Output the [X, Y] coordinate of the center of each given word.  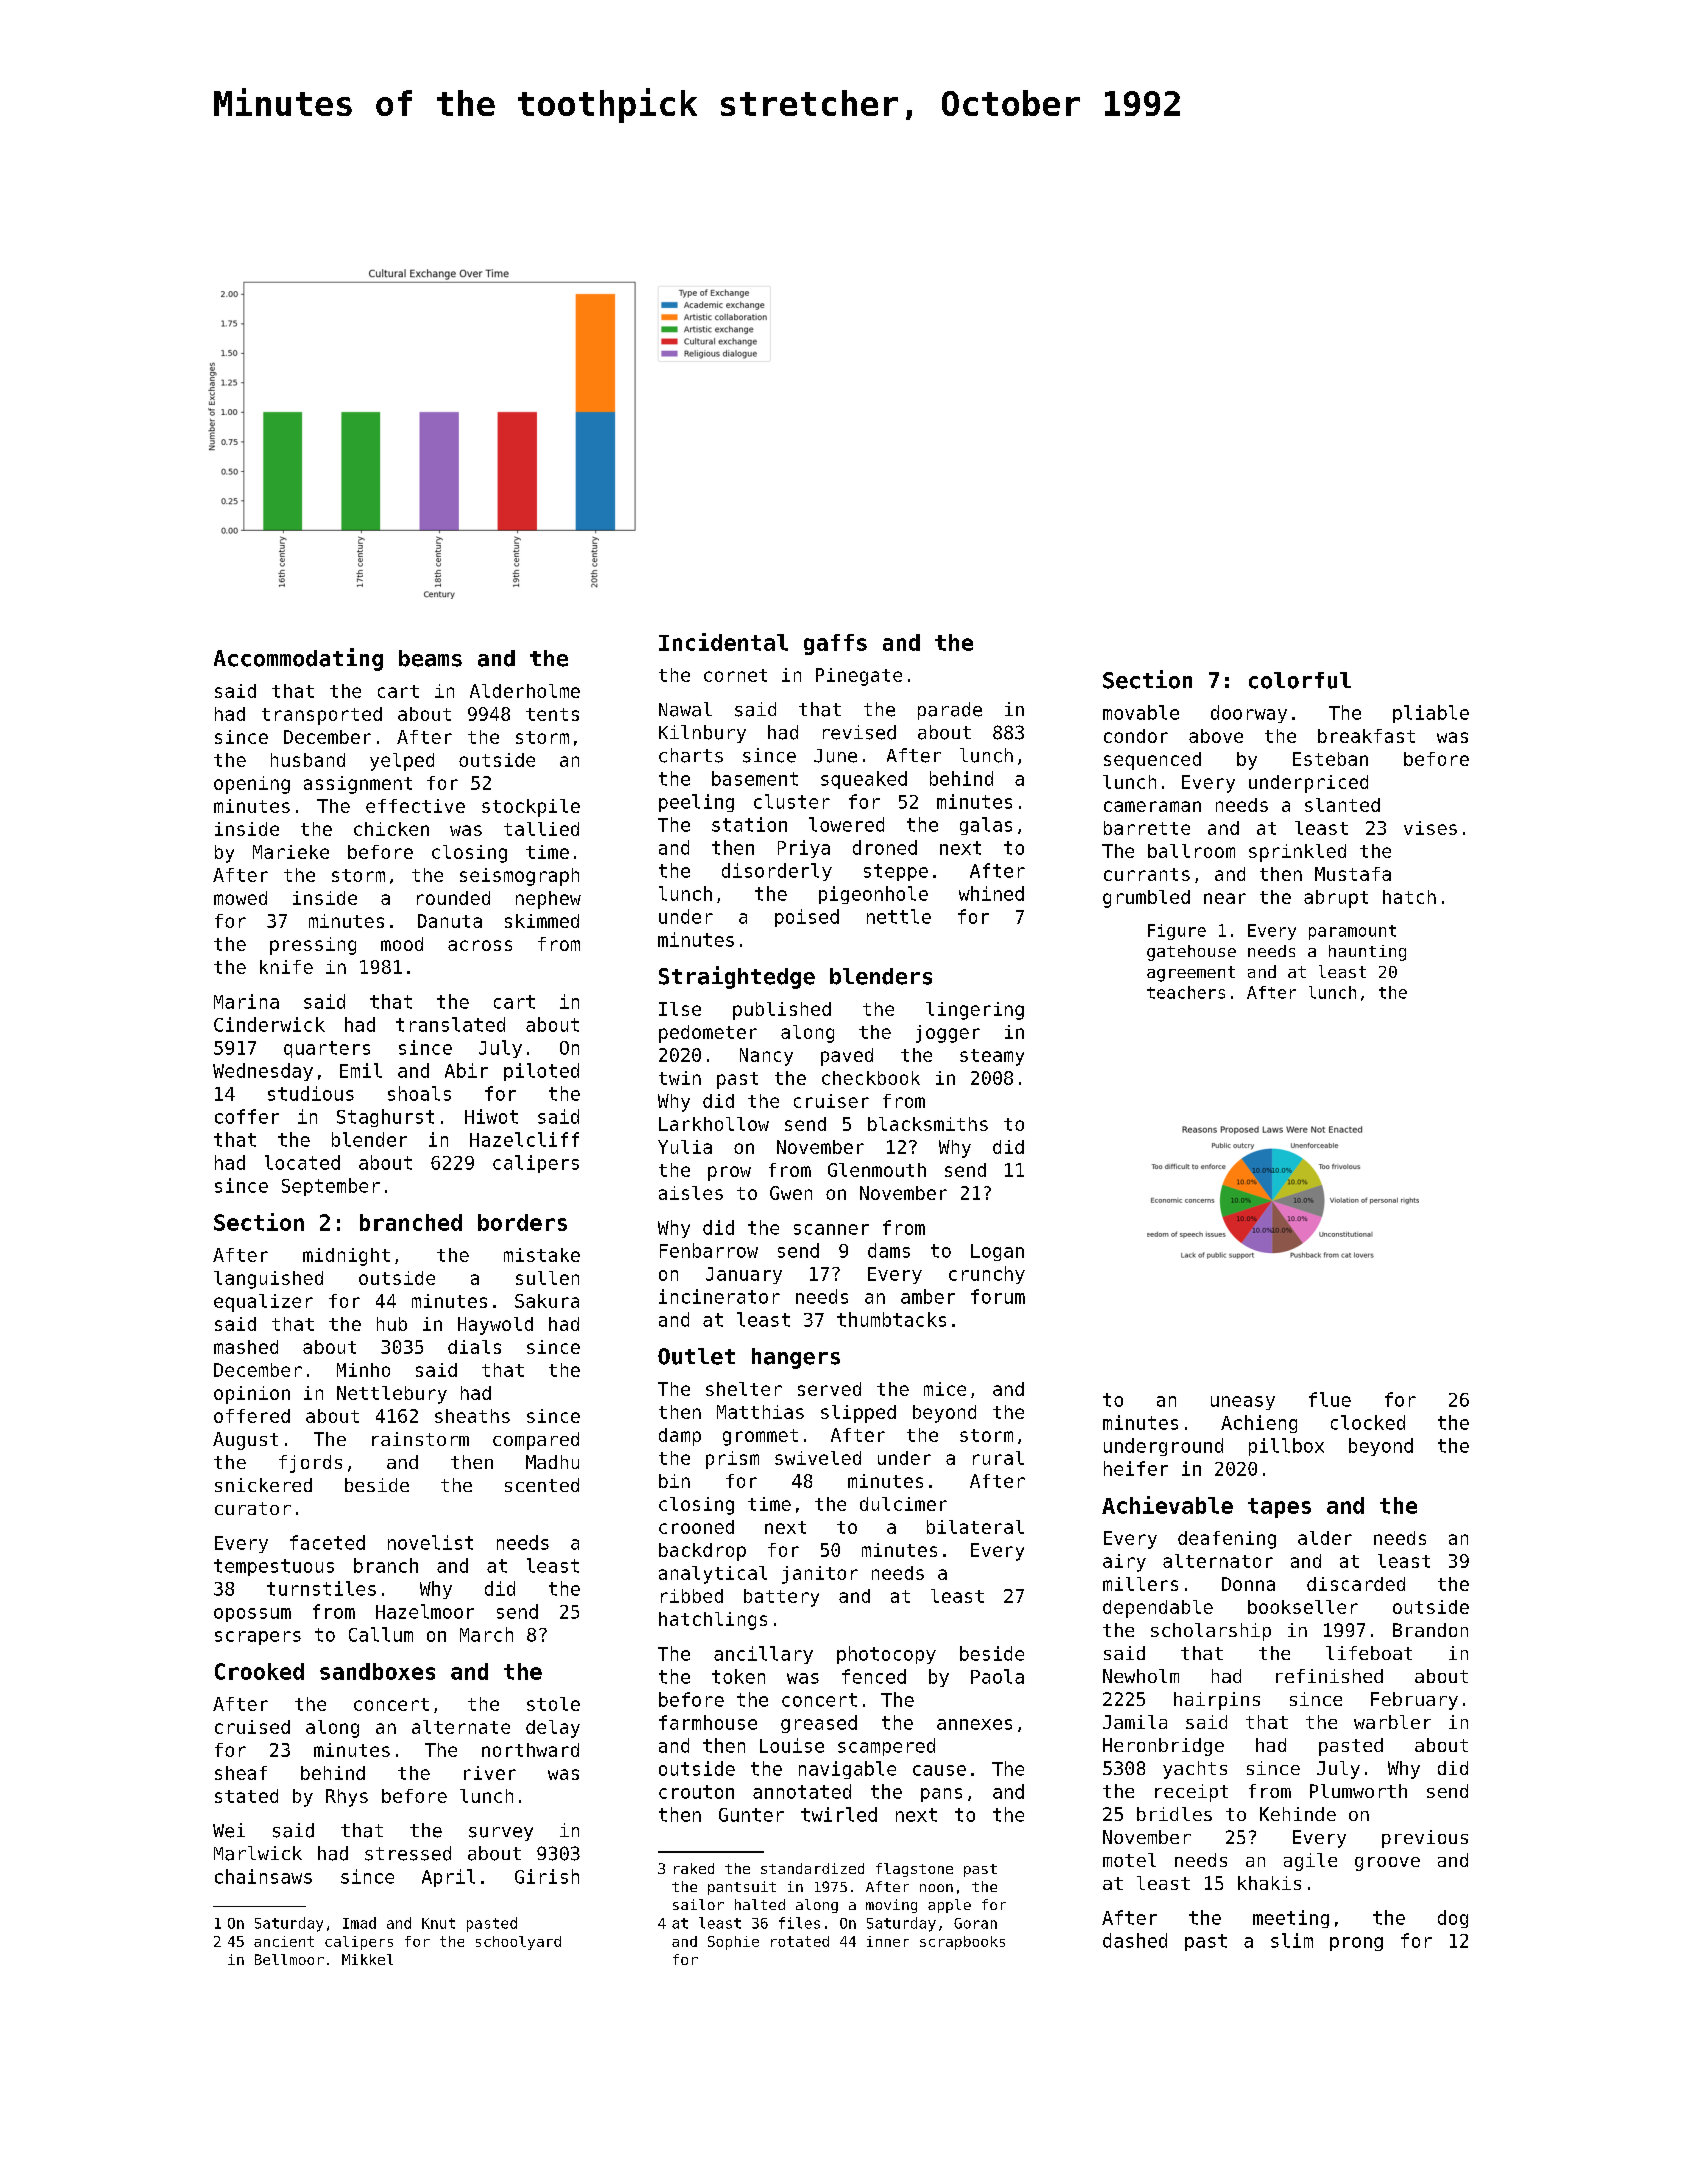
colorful [1300, 680]
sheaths [472, 1416]
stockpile [531, 808]
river [490, 1773]
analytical [713, 1575]
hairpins [1217, 1701]
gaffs [835, 644]
